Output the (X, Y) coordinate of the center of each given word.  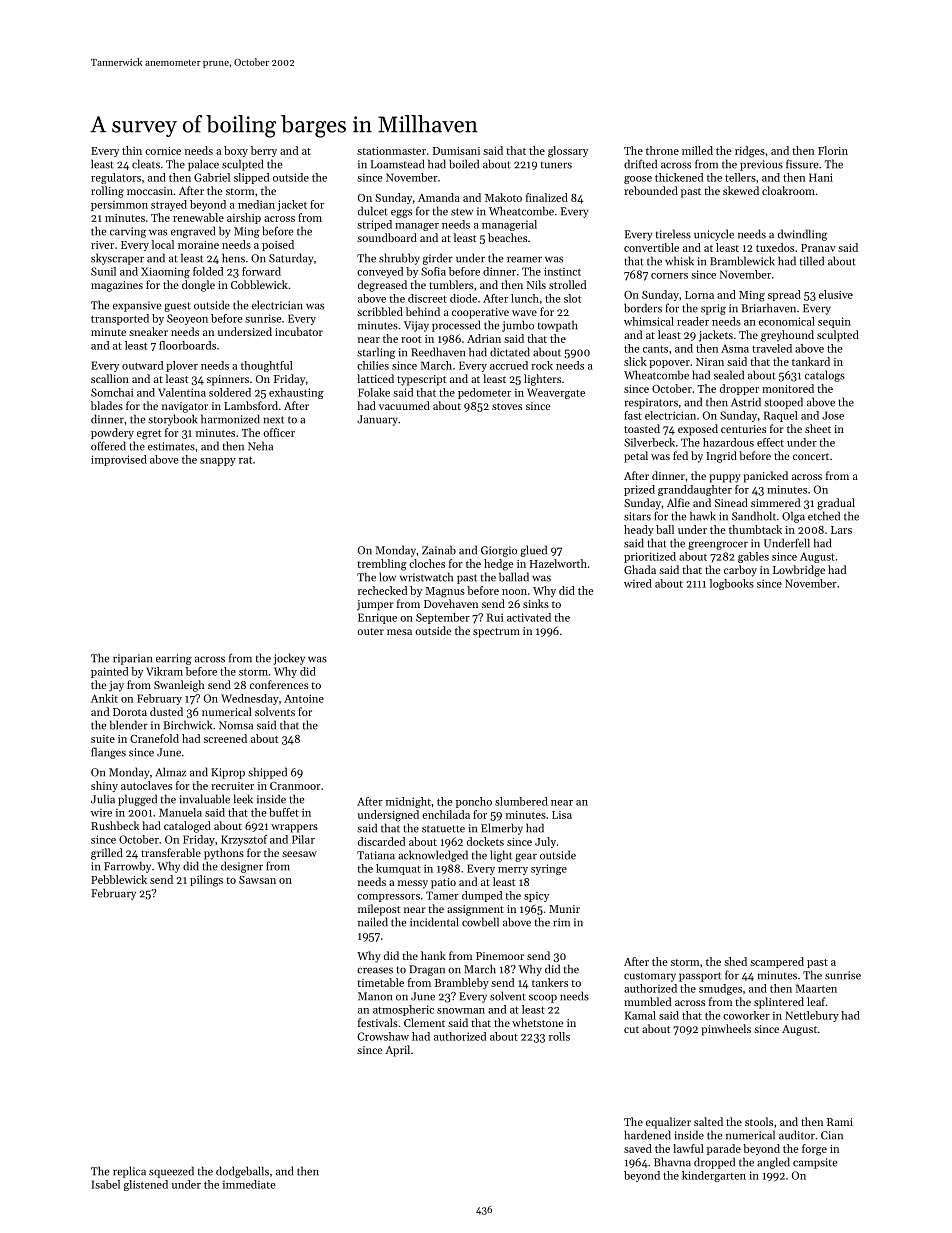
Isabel (105, 1184)
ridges (750, 152)
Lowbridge (799, 571)
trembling (382, 565)
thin (132, 150)
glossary (568, 152)
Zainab (439, 550)
